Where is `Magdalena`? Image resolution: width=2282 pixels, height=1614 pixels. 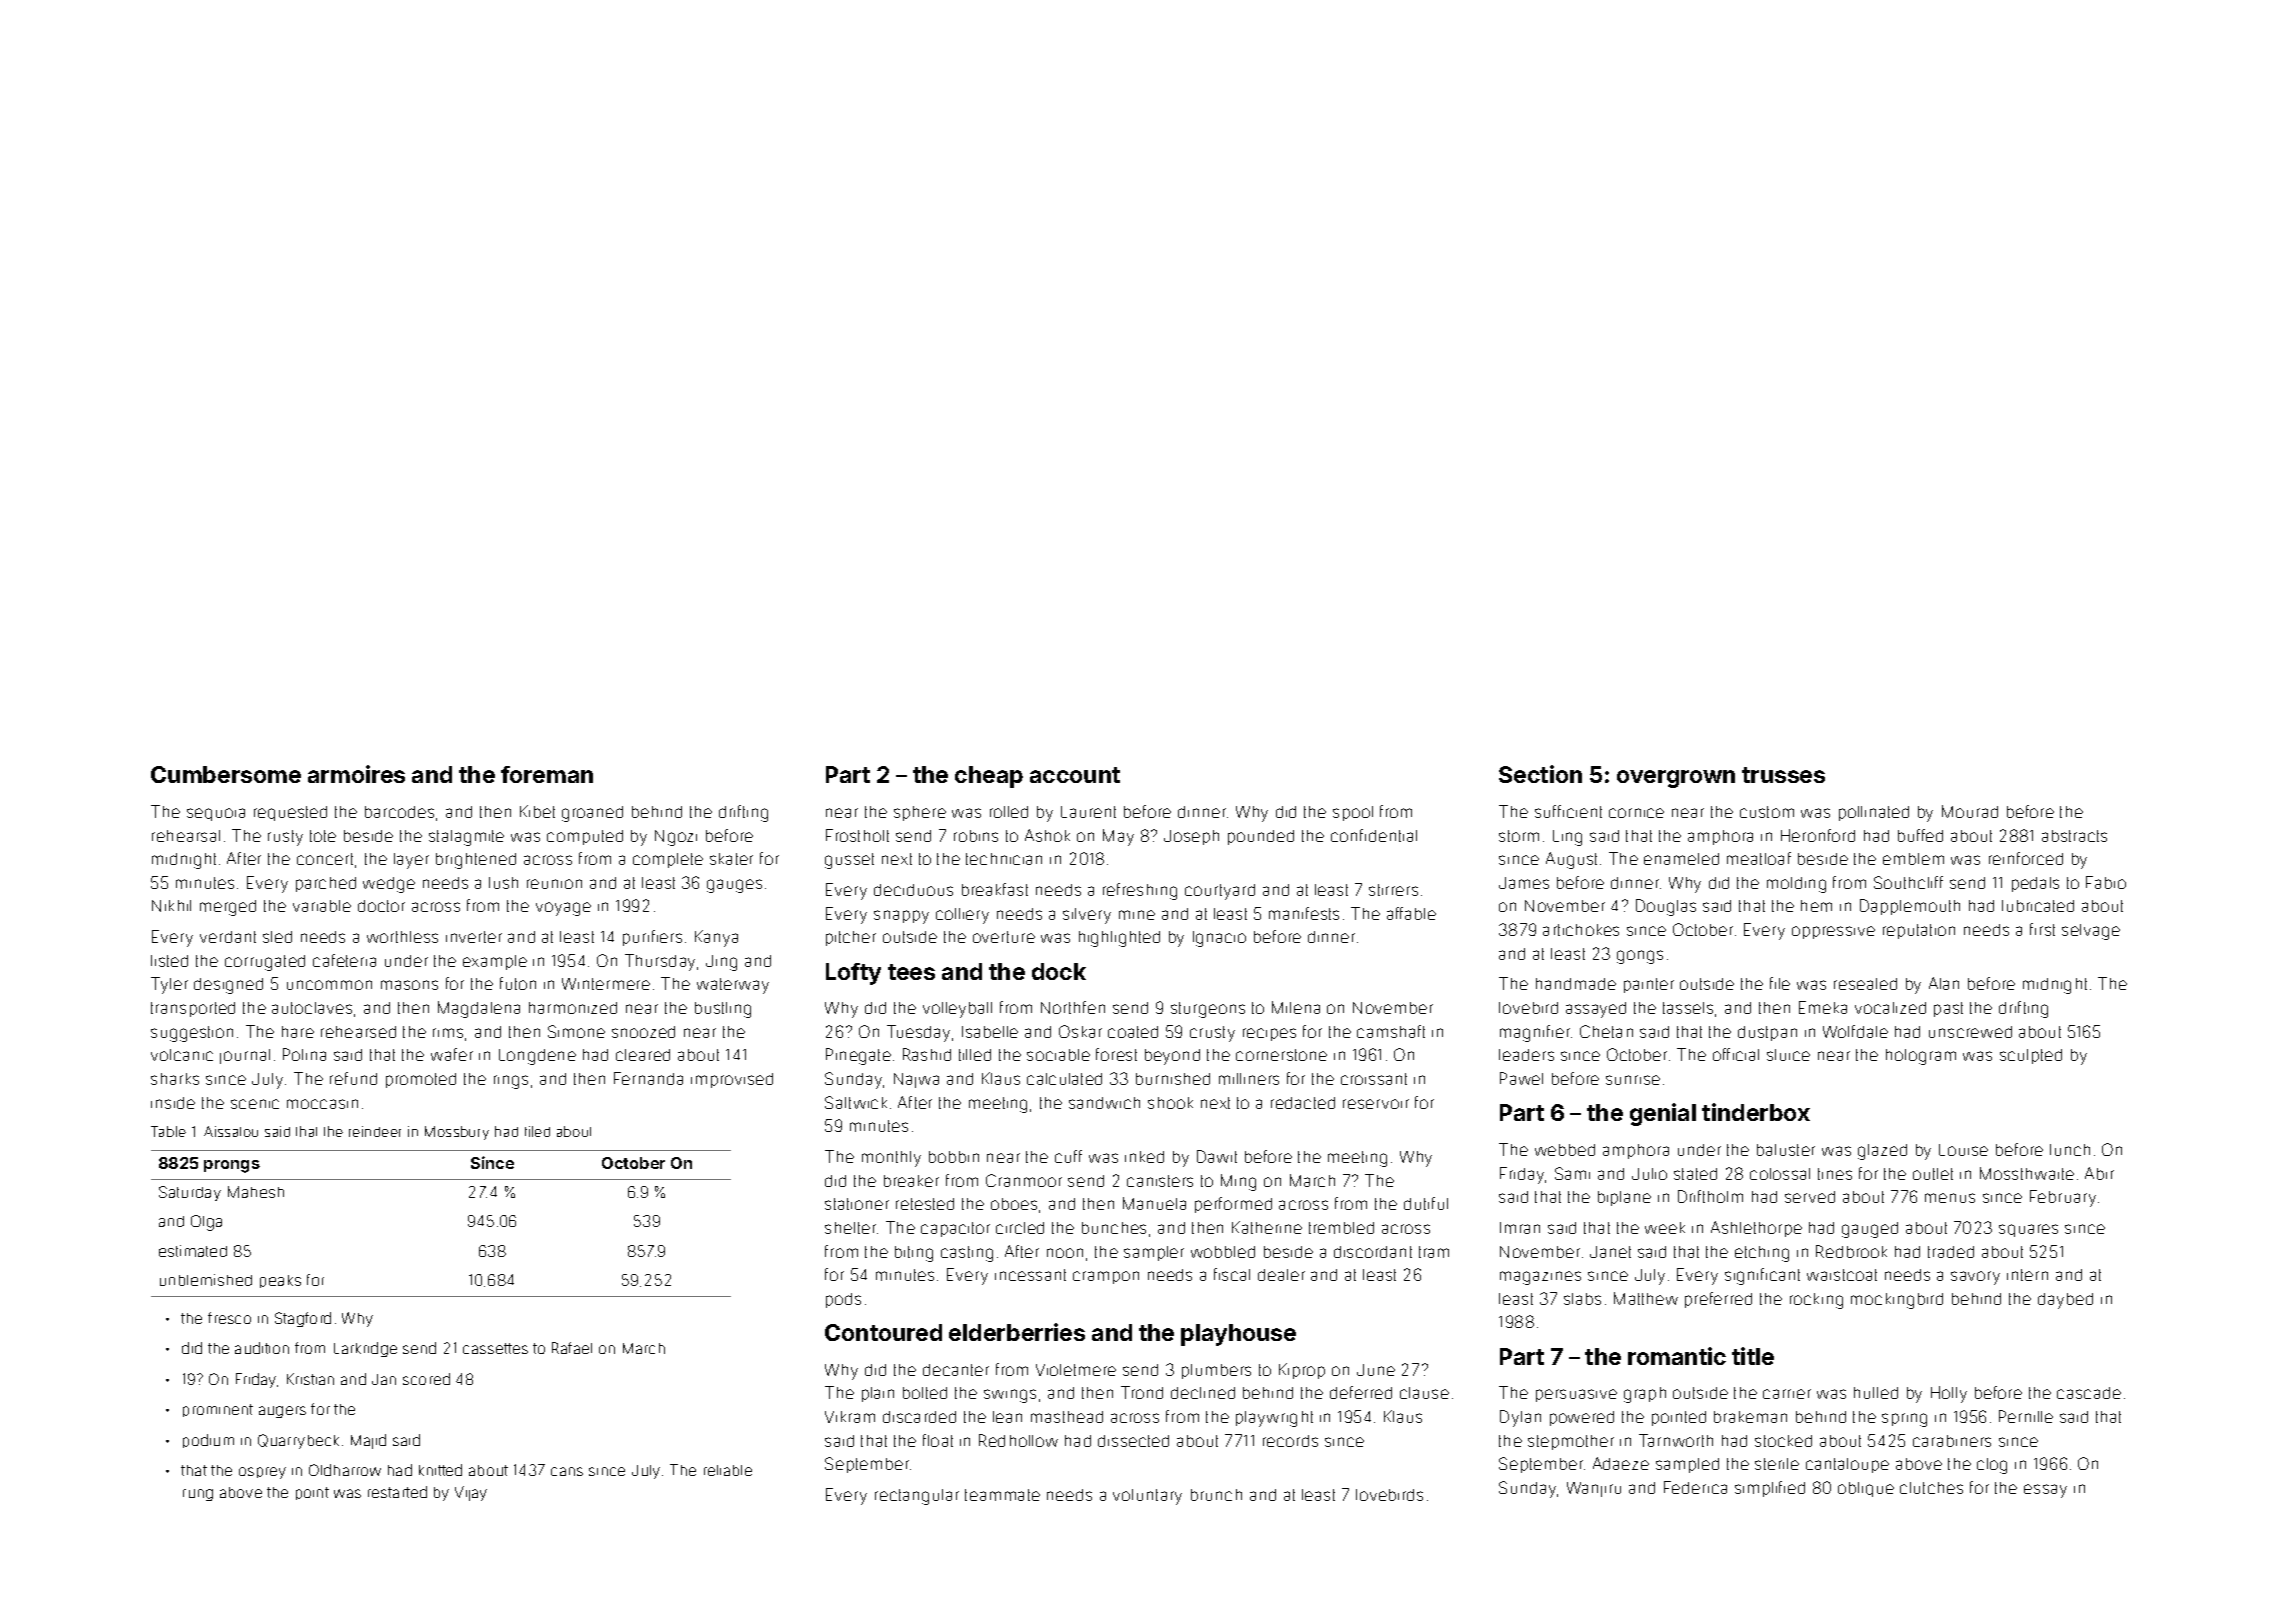
Magdalena is located at coordinates (479, 1009).
